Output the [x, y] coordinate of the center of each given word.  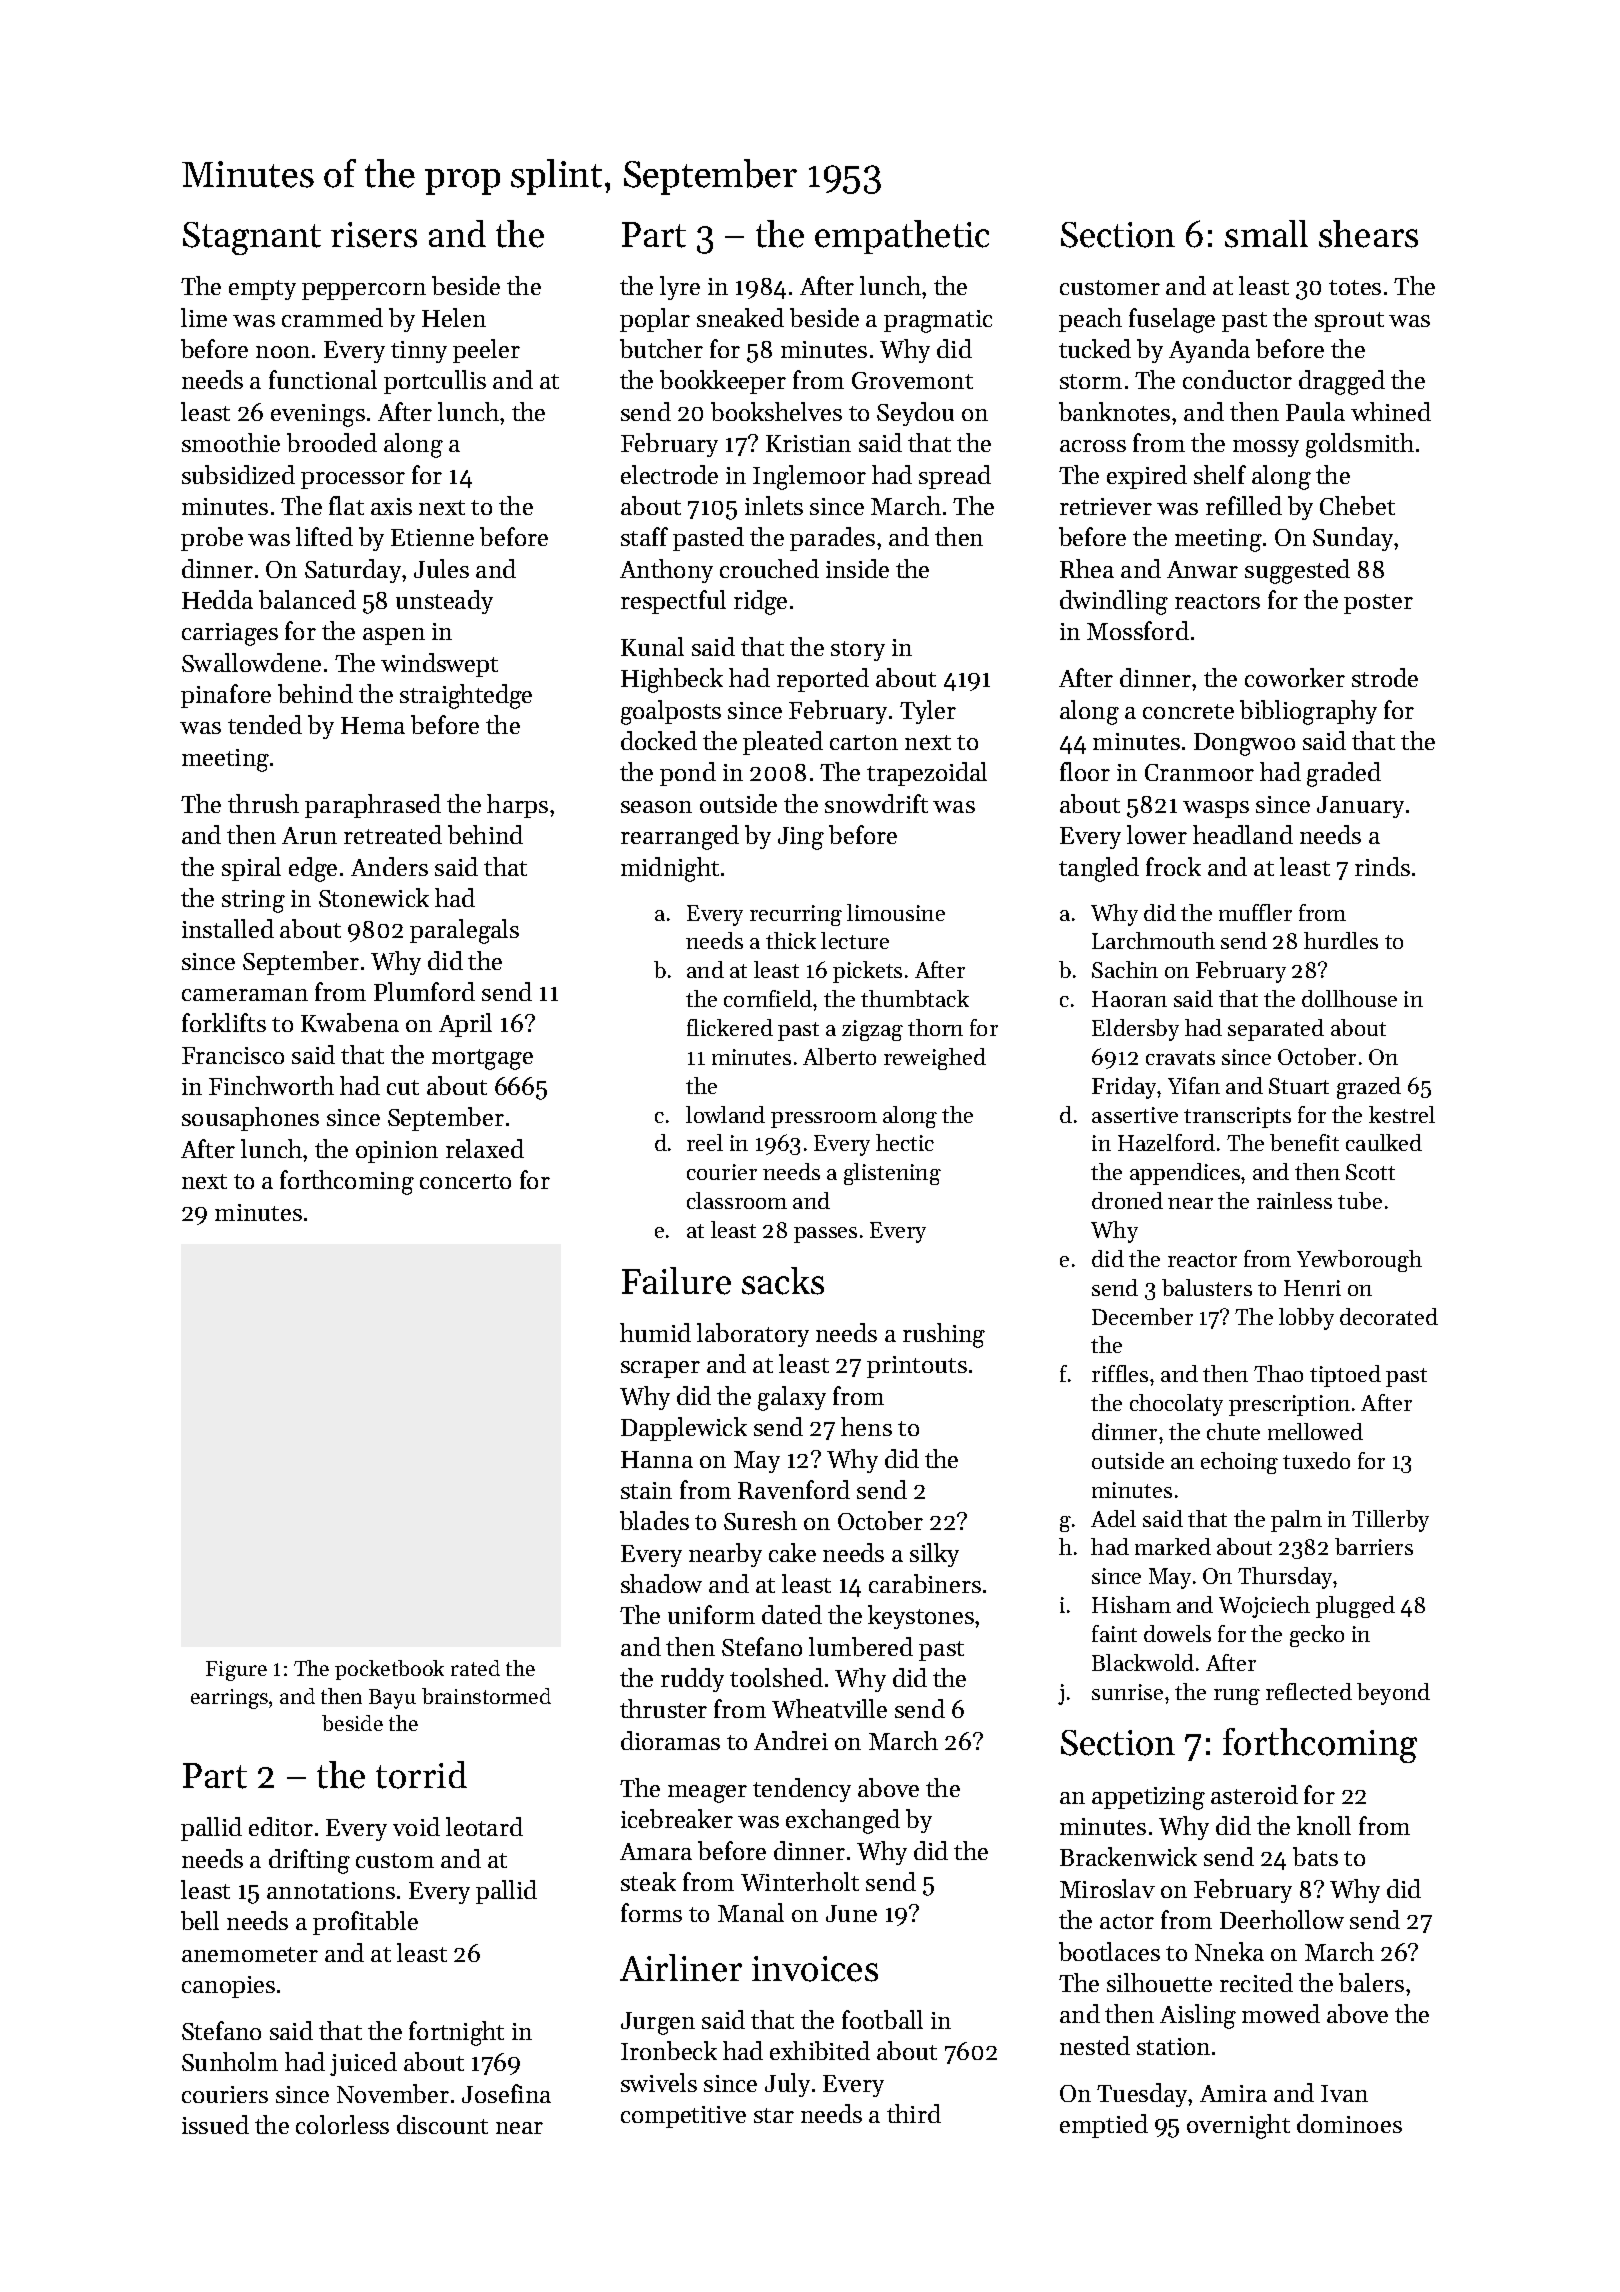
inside [857, 568]
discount [442, 2124]
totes [1355, 287]
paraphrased [373, 806]
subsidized [238, 474]
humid [655, 1332]
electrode [669, 474]
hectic [905, 1142]
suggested [1297, 571]
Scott [1370, 1172]
